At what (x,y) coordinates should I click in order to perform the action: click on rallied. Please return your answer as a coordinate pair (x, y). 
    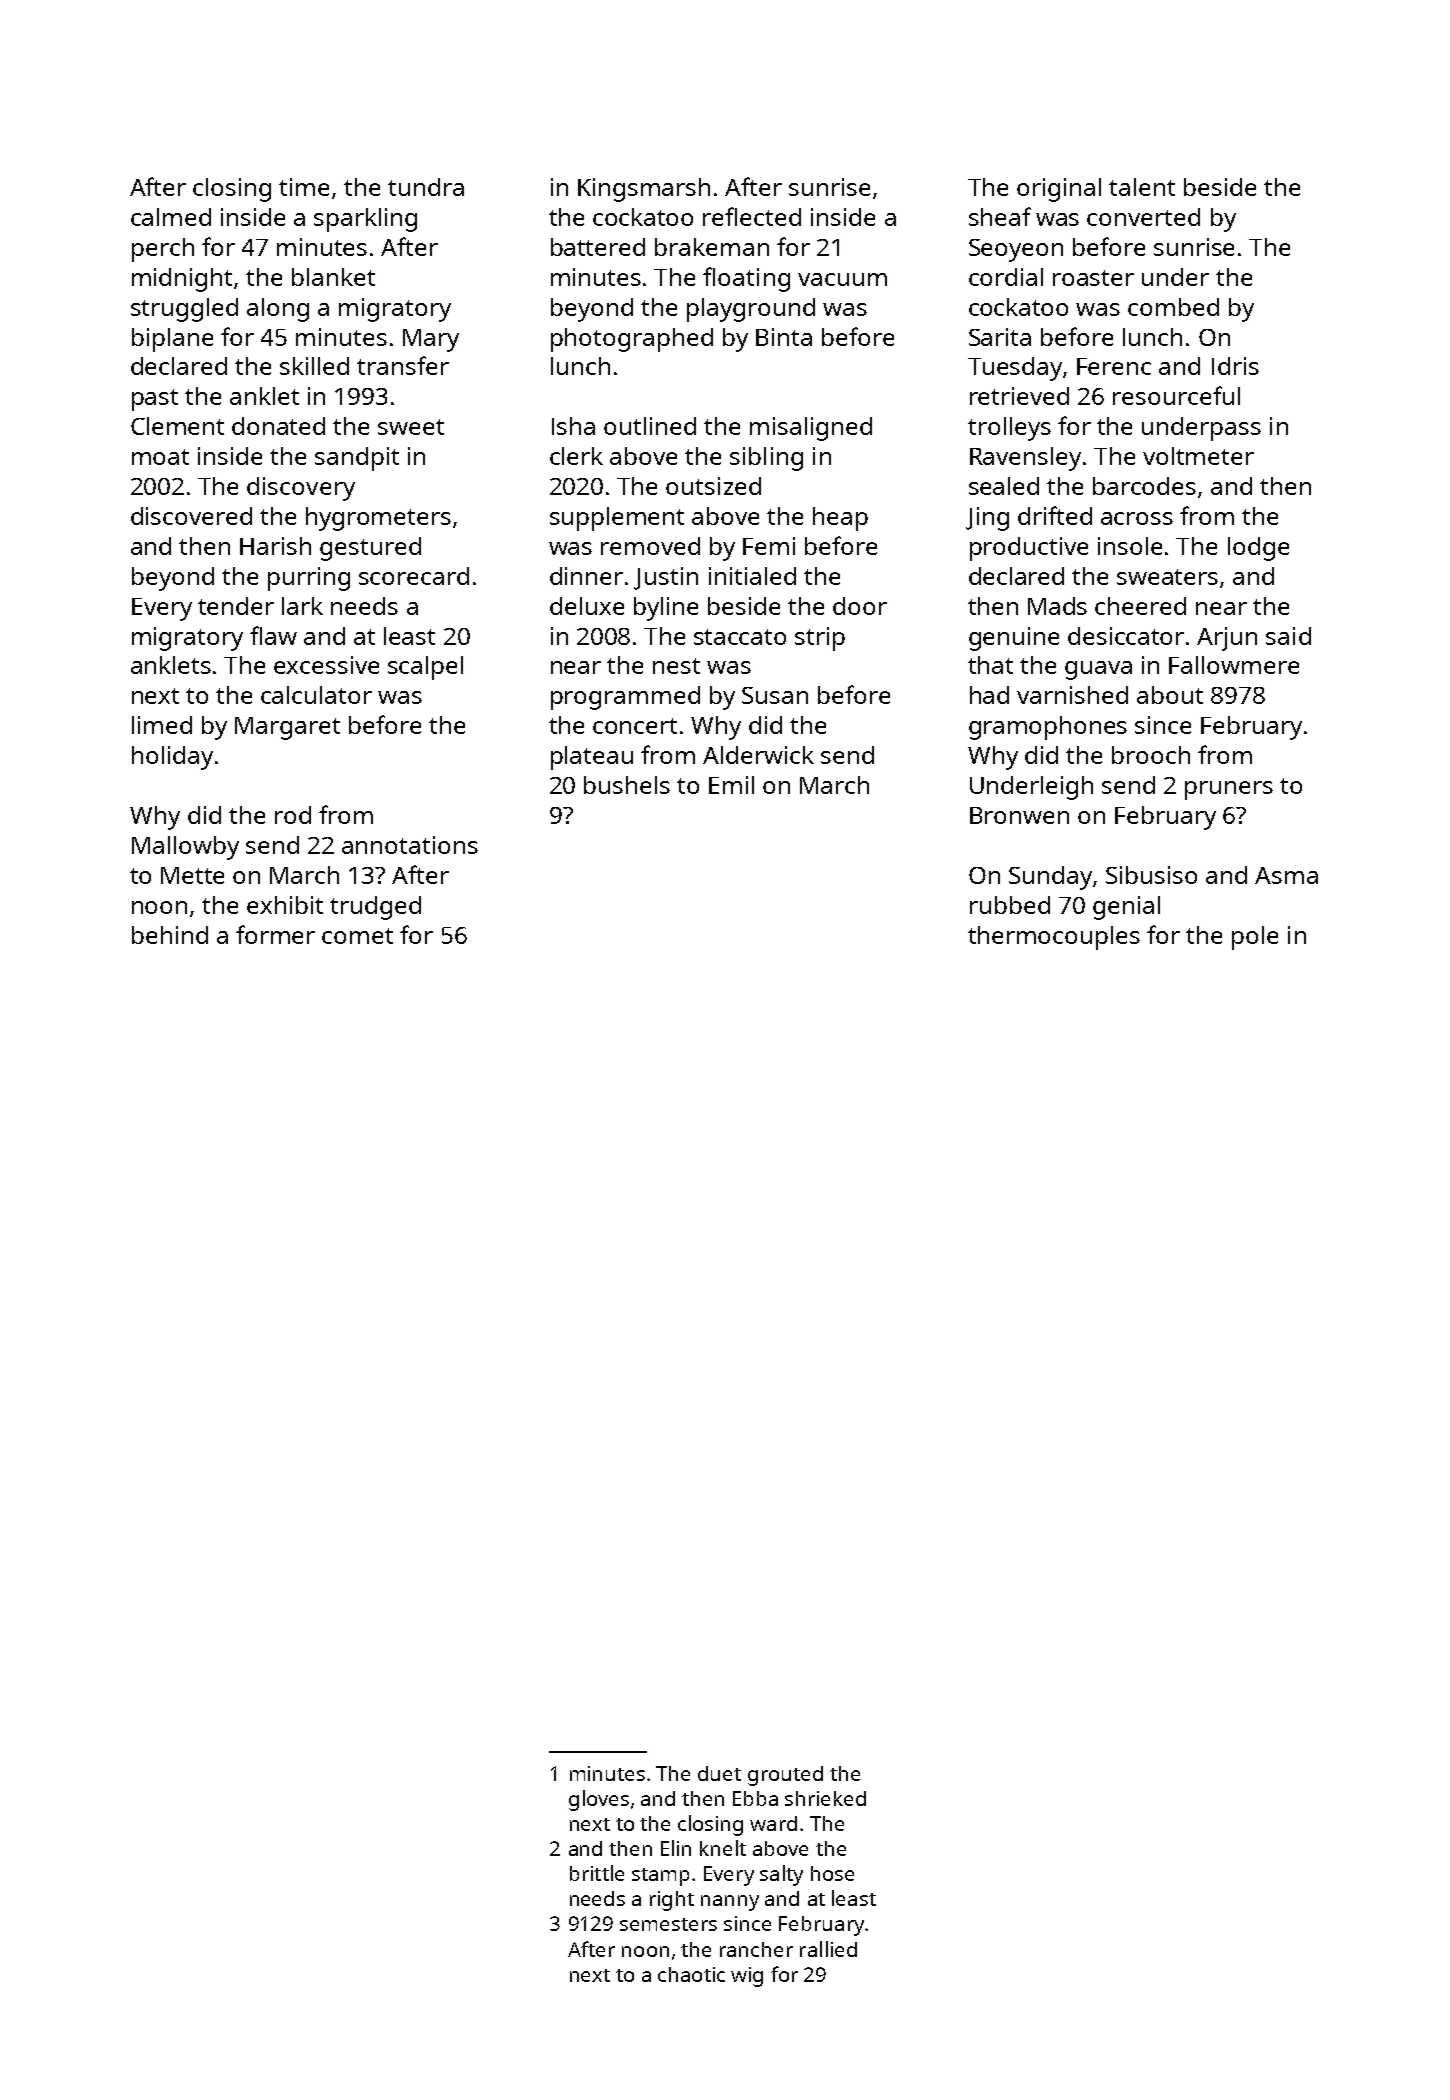
    Looking at the image, I should click on (828, 1949).
